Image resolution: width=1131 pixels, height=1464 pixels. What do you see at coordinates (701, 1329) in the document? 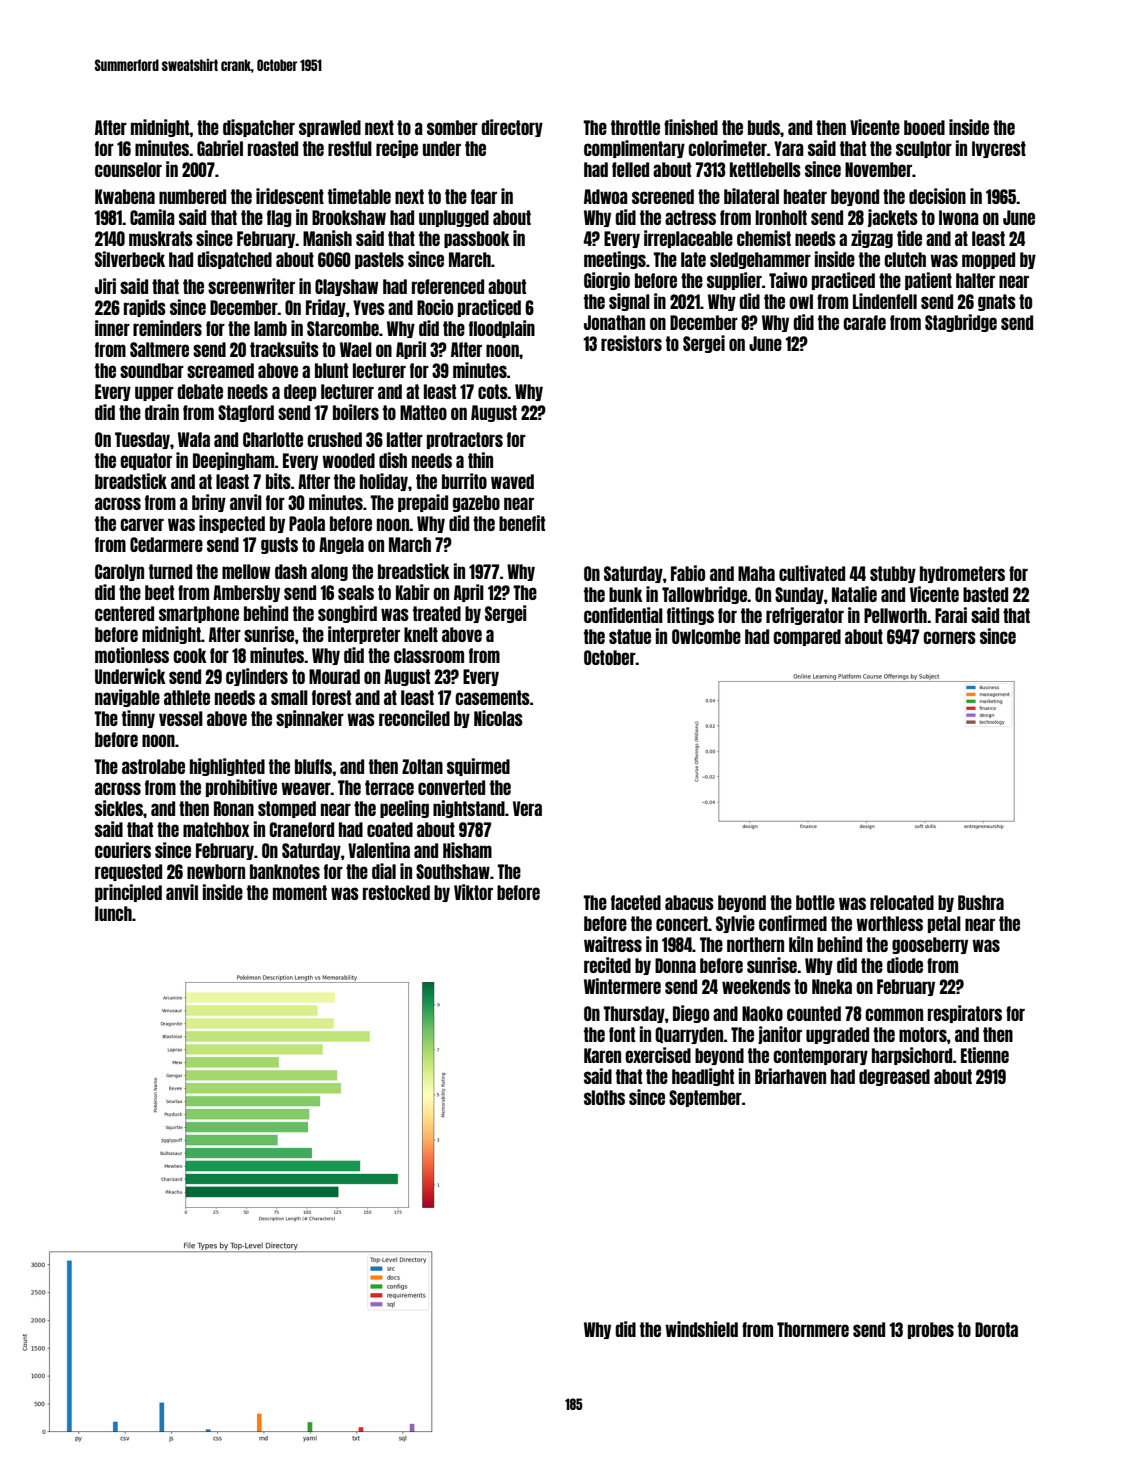
I see `windshield` at bounding box center [701, 1329].
